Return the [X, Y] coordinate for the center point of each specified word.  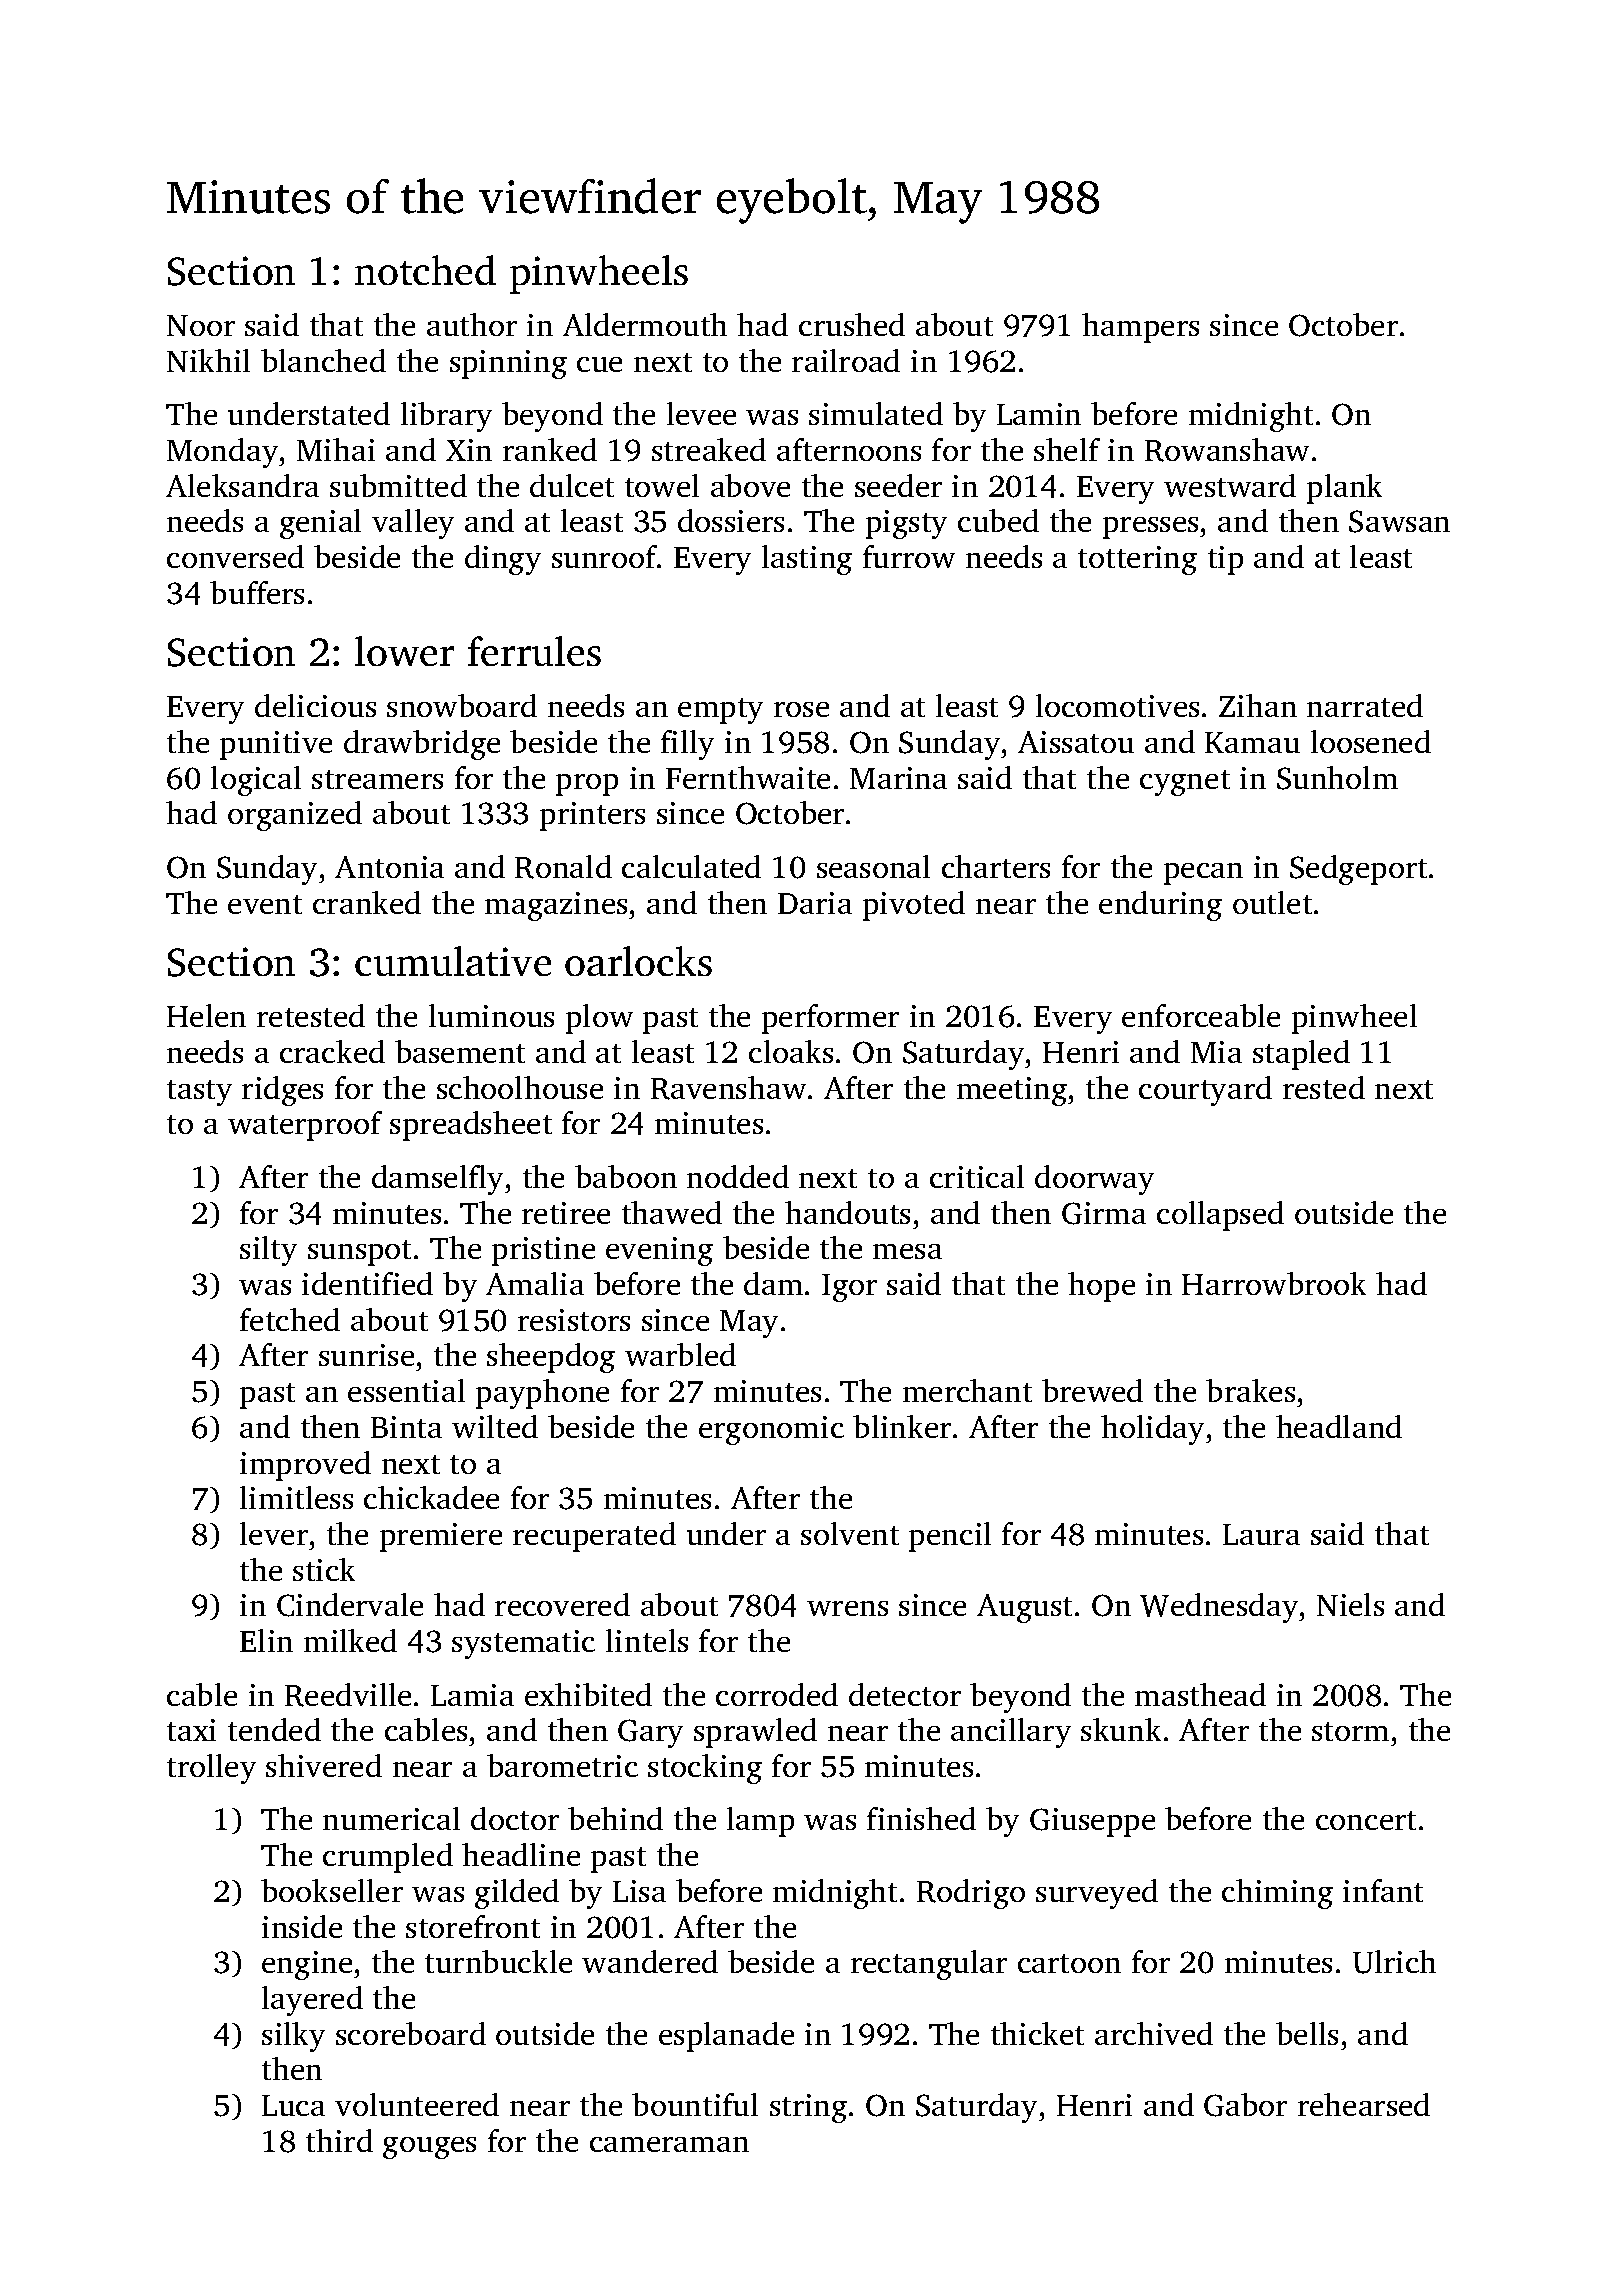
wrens [847, 1608]
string [808, 2108]
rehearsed [1364, 2104]
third [339, 2140]
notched [425, 270]
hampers [1140, 328]
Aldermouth [645, 324]
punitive [276, 745]
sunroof [604, 556]
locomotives [1117, 705]
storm [1350, 1731]
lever [274, 1533]
